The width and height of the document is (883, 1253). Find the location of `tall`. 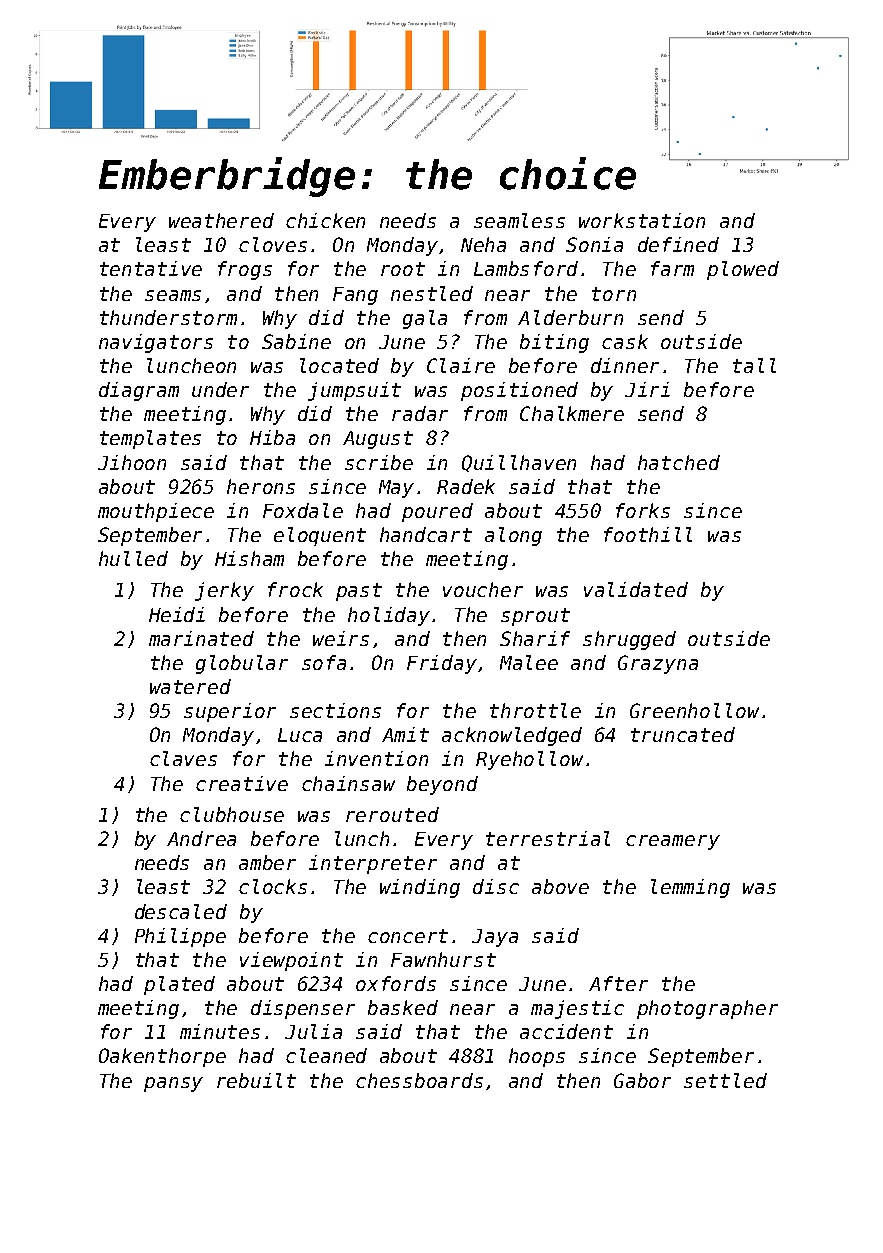

tall is located at coordinates (754, 365).
